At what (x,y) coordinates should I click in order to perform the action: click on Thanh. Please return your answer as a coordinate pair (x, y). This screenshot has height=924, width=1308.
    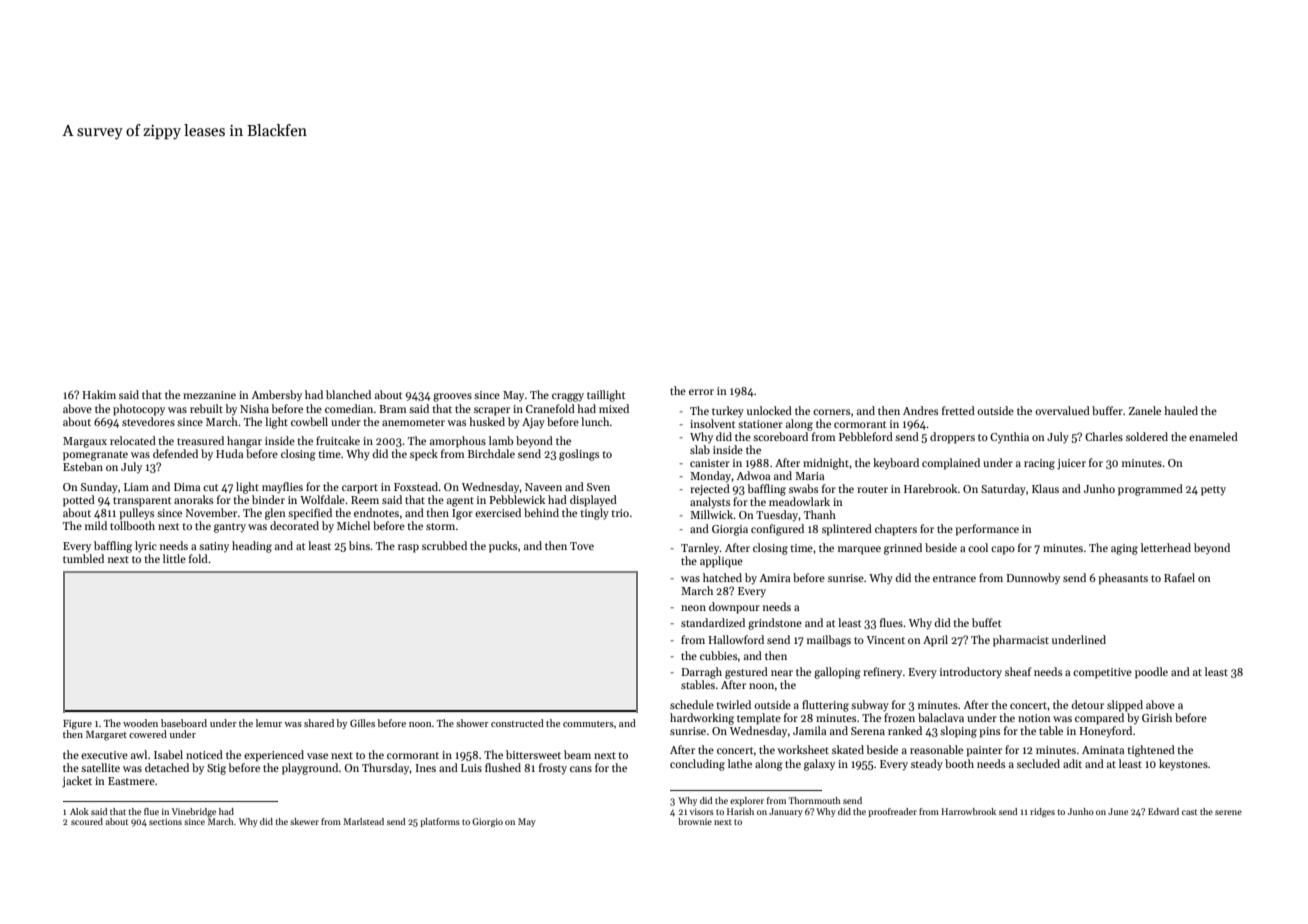
    Looking at the image, I should click on (820, 514).
